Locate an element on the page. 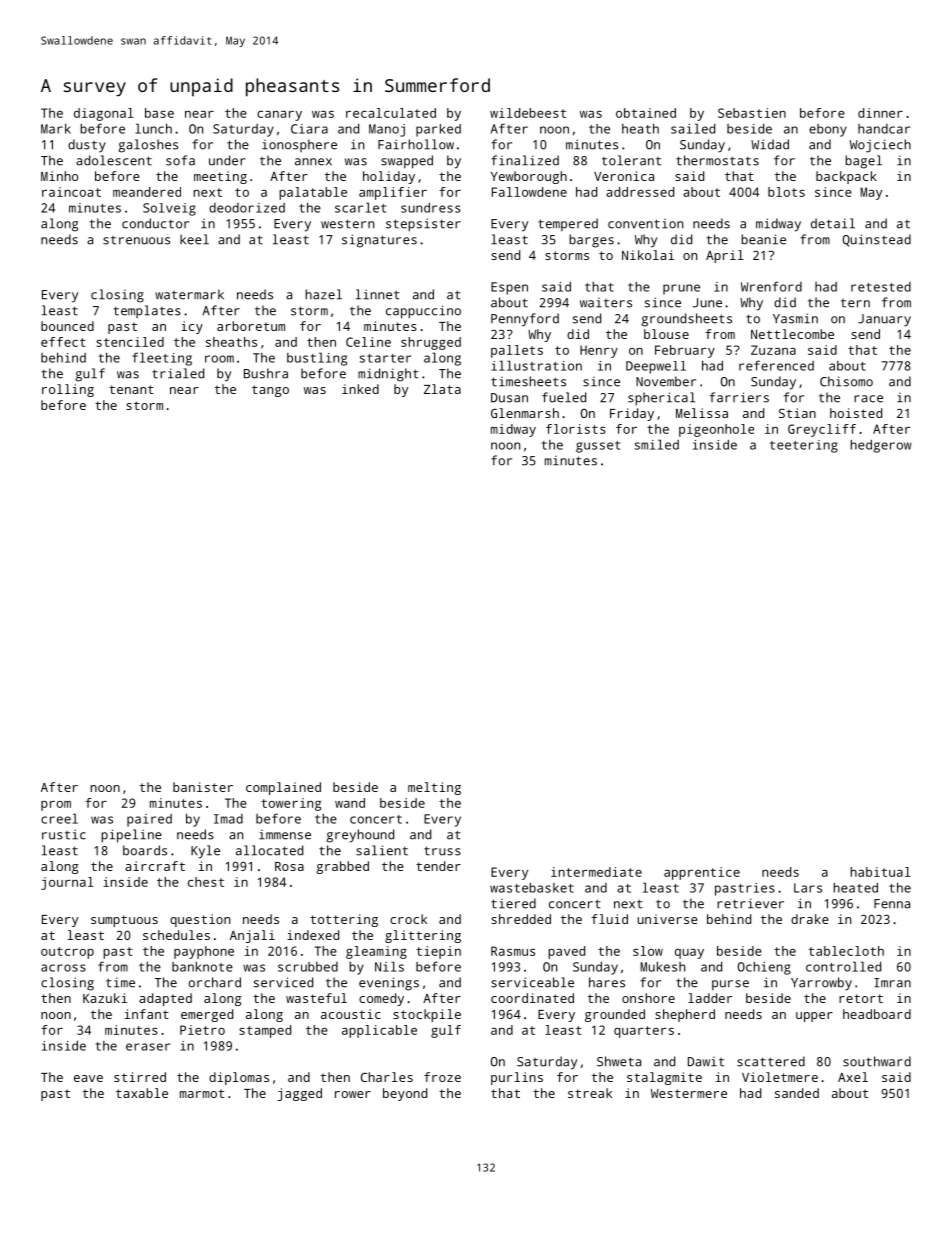 The height and width of the page is (1233, 952). tenant is located at coordinates (131, 389).
